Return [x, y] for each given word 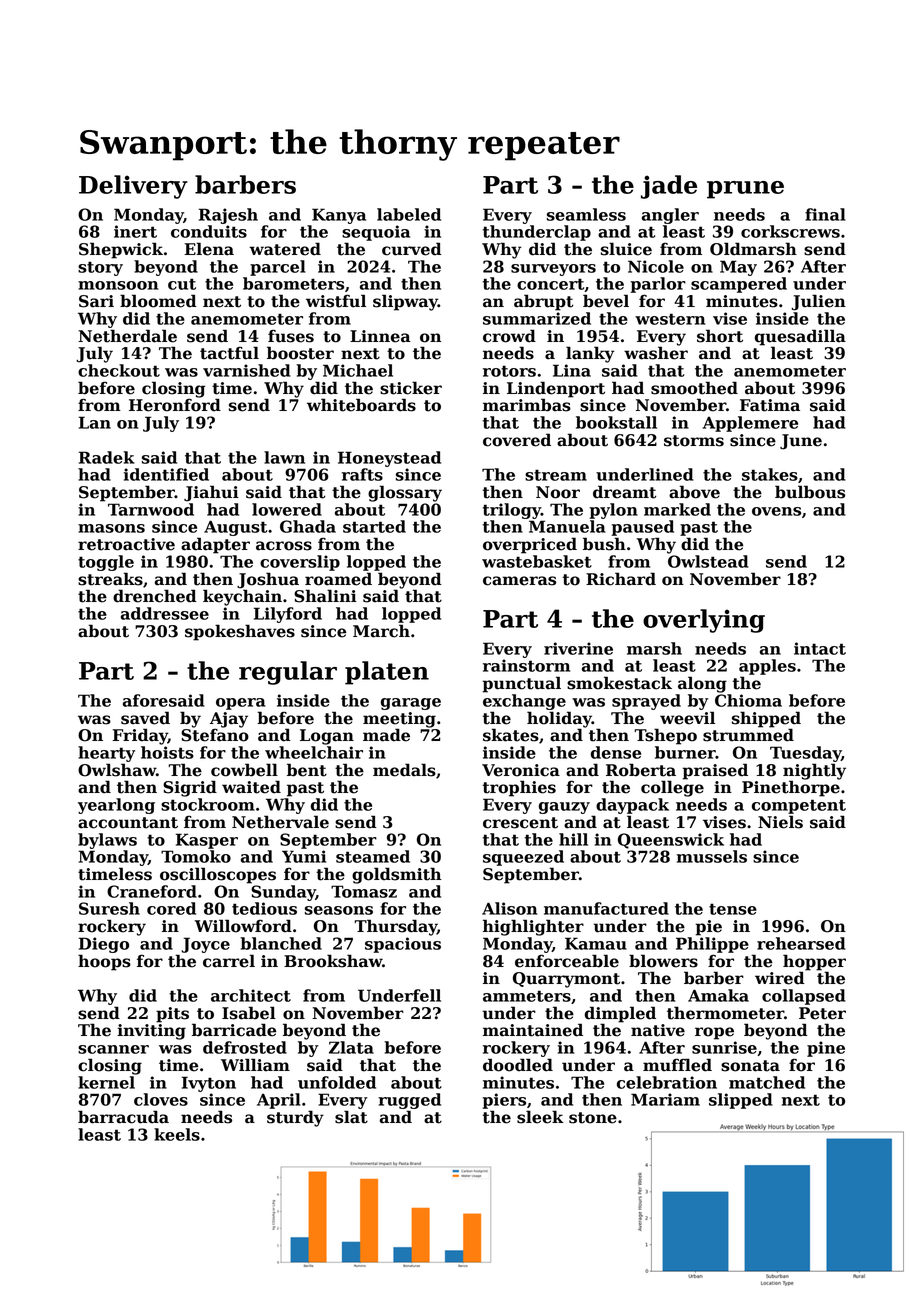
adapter [215, 545]
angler [670, 216]
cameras [519, 581]
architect [251, 995]
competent [799, 806]
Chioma [748, 700]
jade [669, 187]
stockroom [208, 804]
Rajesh [228, 216]
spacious [403, 945]
